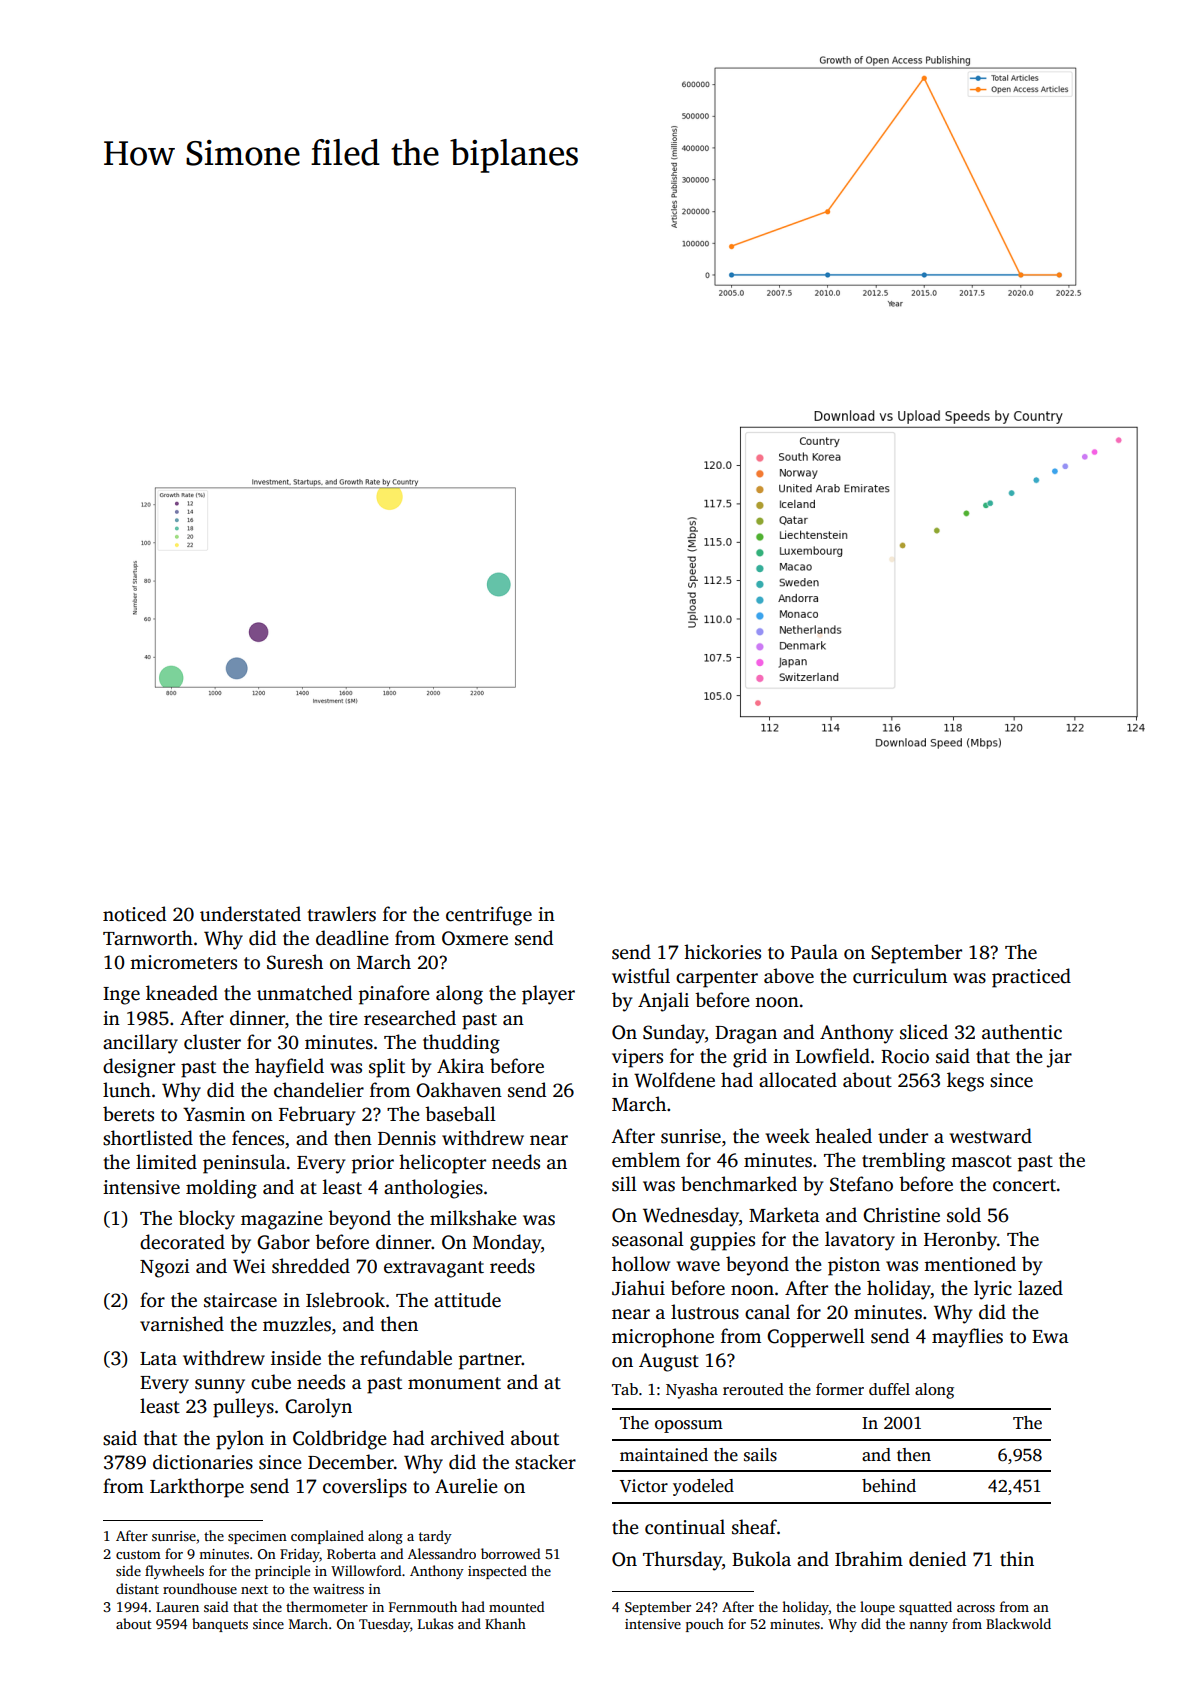  Describe the element at coordinates (814, 952) in the page. I see `Paula` at that location.
